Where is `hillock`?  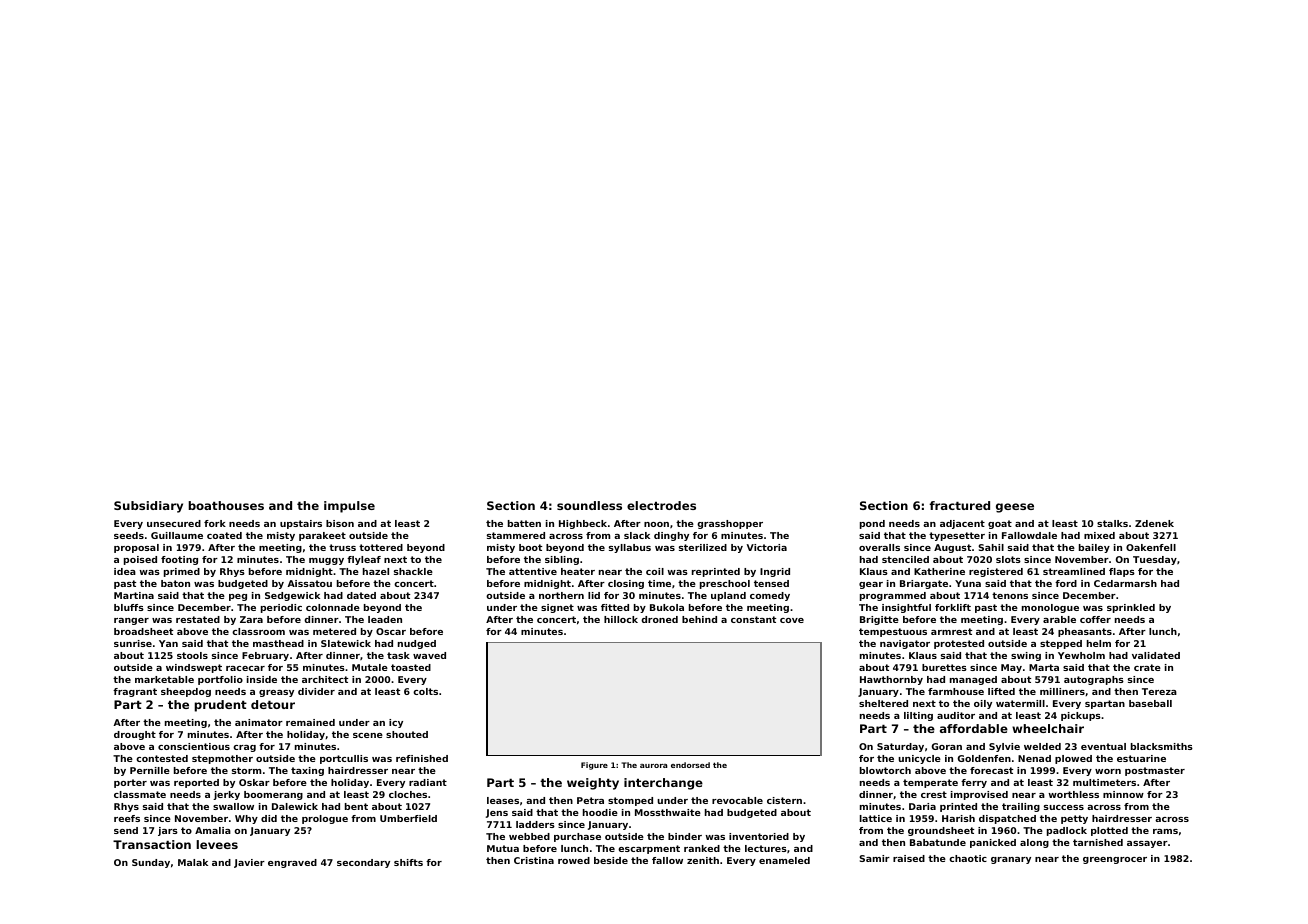
hillock is located at coordinates (621, 619).
